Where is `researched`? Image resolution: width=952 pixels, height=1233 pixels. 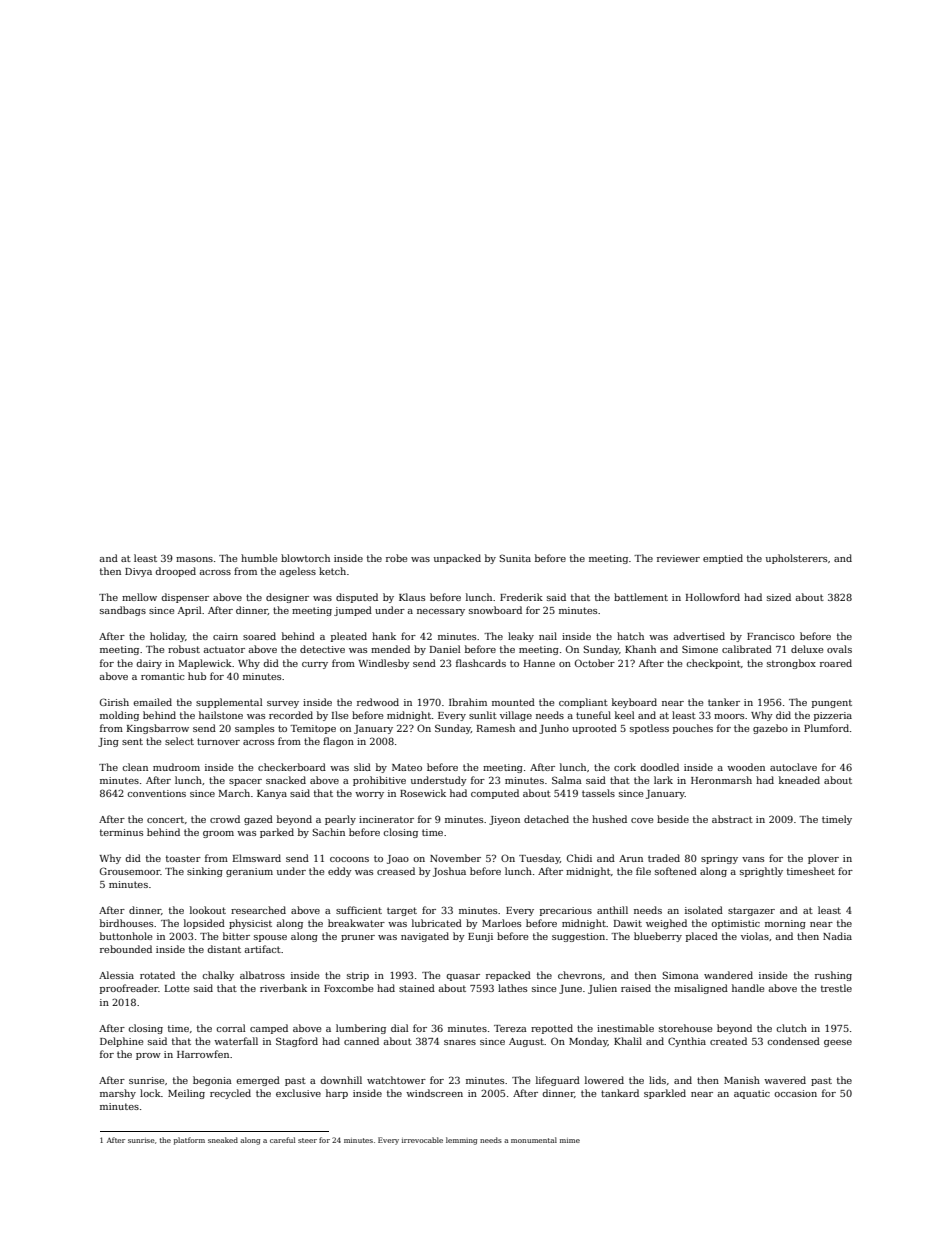 researched is located at coordinates (258, 910).
